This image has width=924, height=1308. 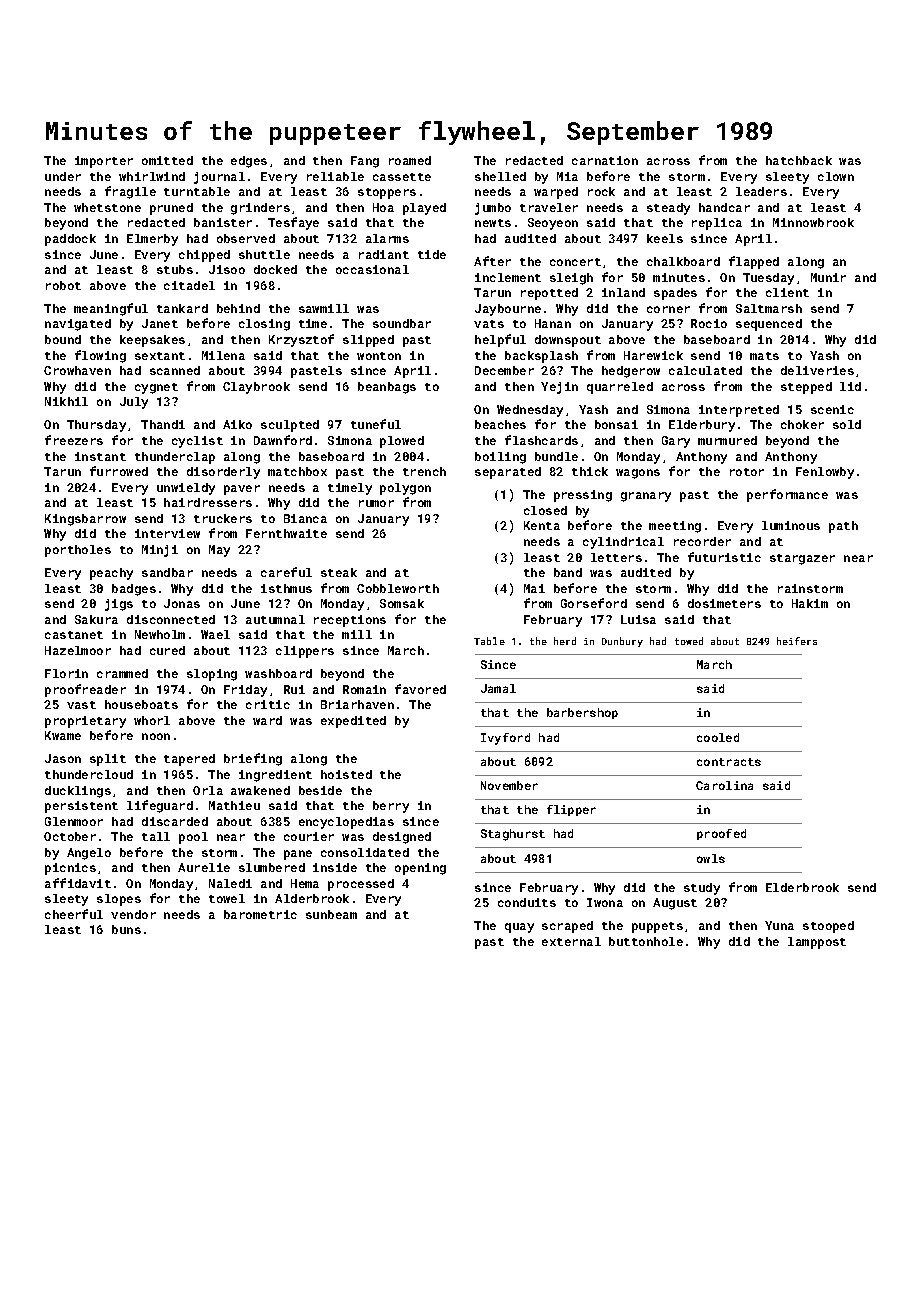 I want to click on leaders, so click(x=761, y=191).
